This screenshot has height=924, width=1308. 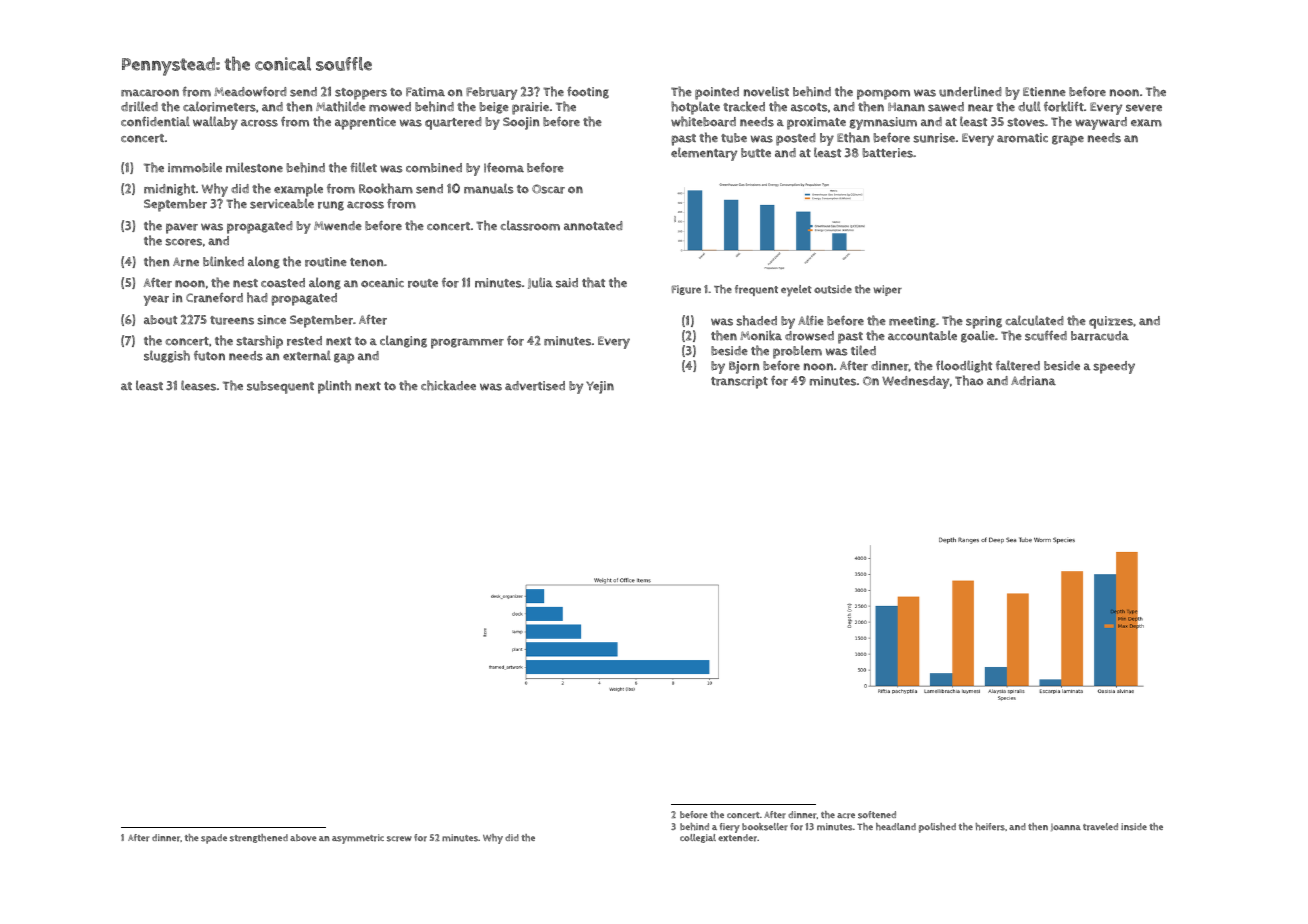 I want to click on subsequent, so click(x=280, y=387).
